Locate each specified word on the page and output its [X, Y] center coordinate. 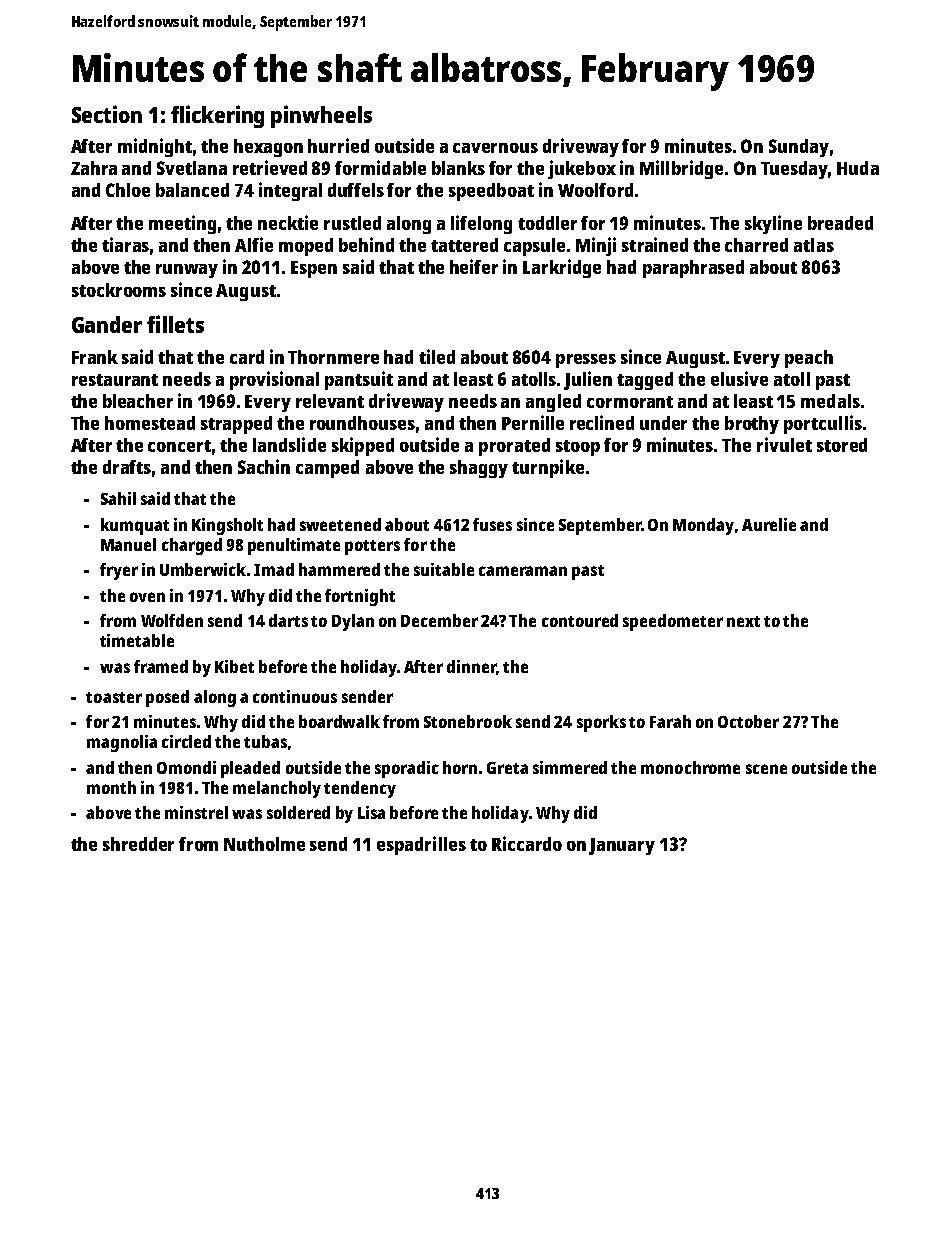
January [622, 846]
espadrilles [421, 845]
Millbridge [681, 169]
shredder [138, 844]
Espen [314, 269]
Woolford [595, 190]
